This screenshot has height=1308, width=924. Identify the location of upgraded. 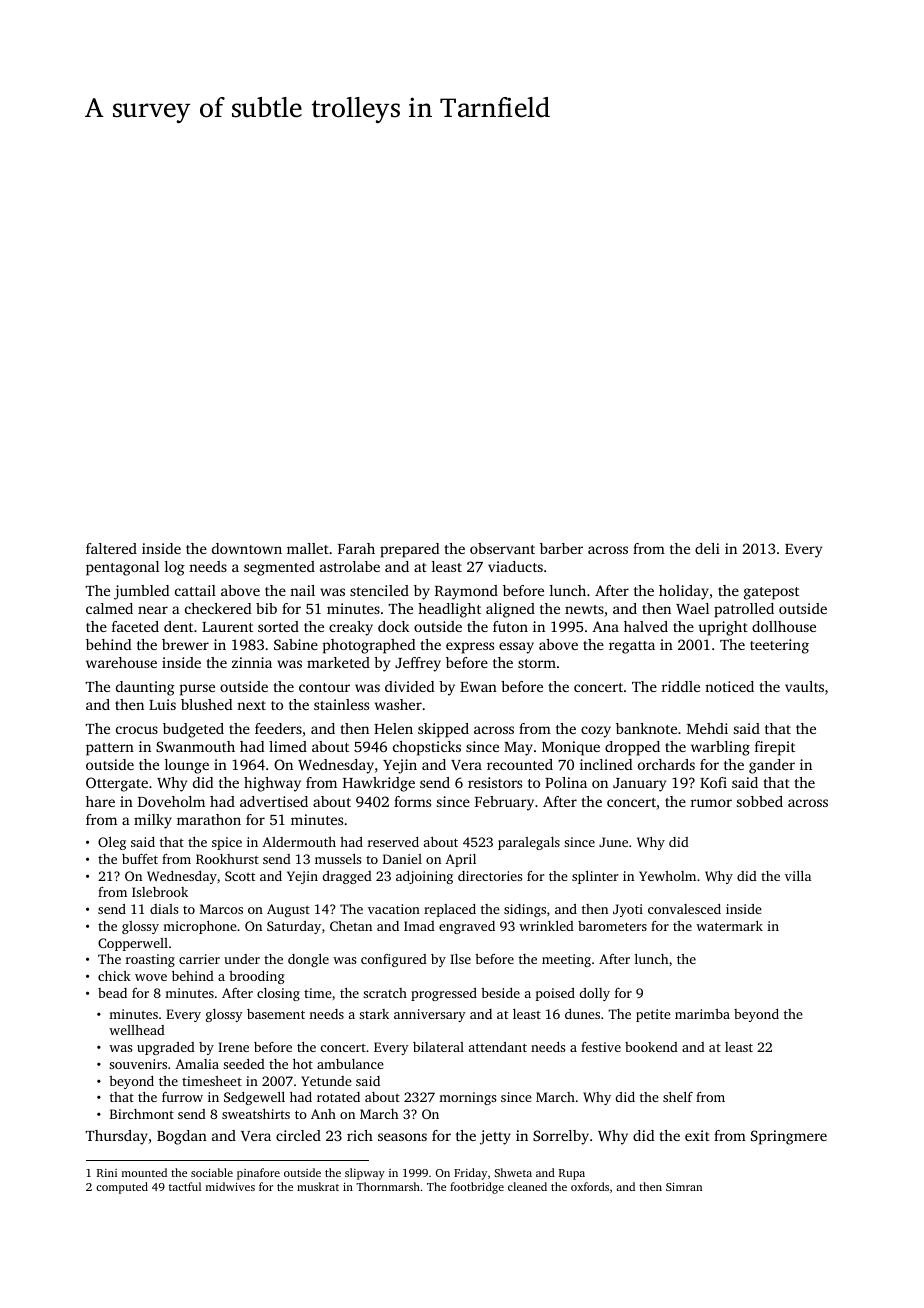
(166, 1048).
